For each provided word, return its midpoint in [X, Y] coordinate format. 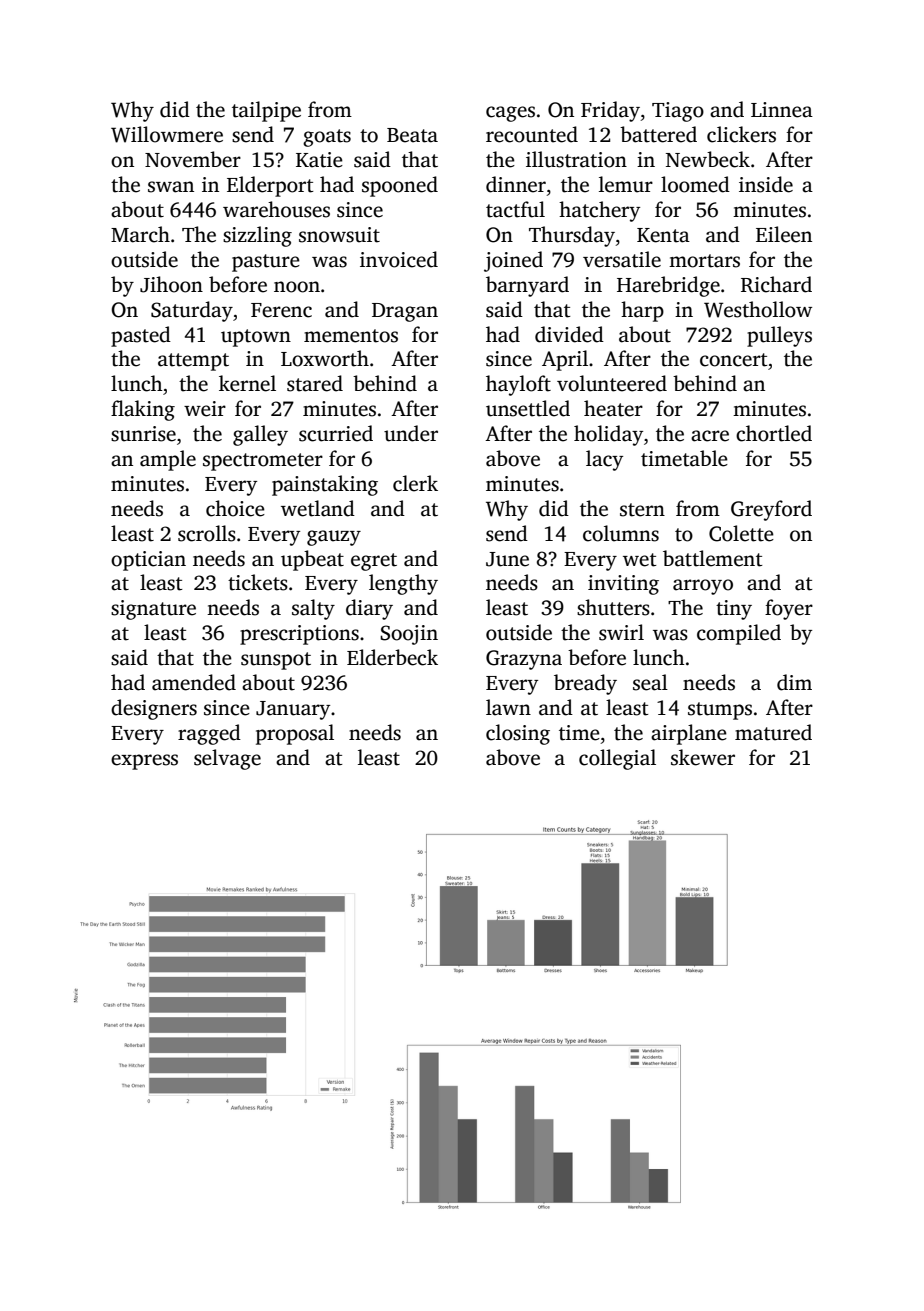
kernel [247, 383]
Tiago [678, 112]
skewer [703, 757]
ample [168, 460]
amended [194, 682]
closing [518, 734]
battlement [713, 558]
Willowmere [167, 134]
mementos [351, 336]
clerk [415, 483]
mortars [704, 261]
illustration [576, 159]
